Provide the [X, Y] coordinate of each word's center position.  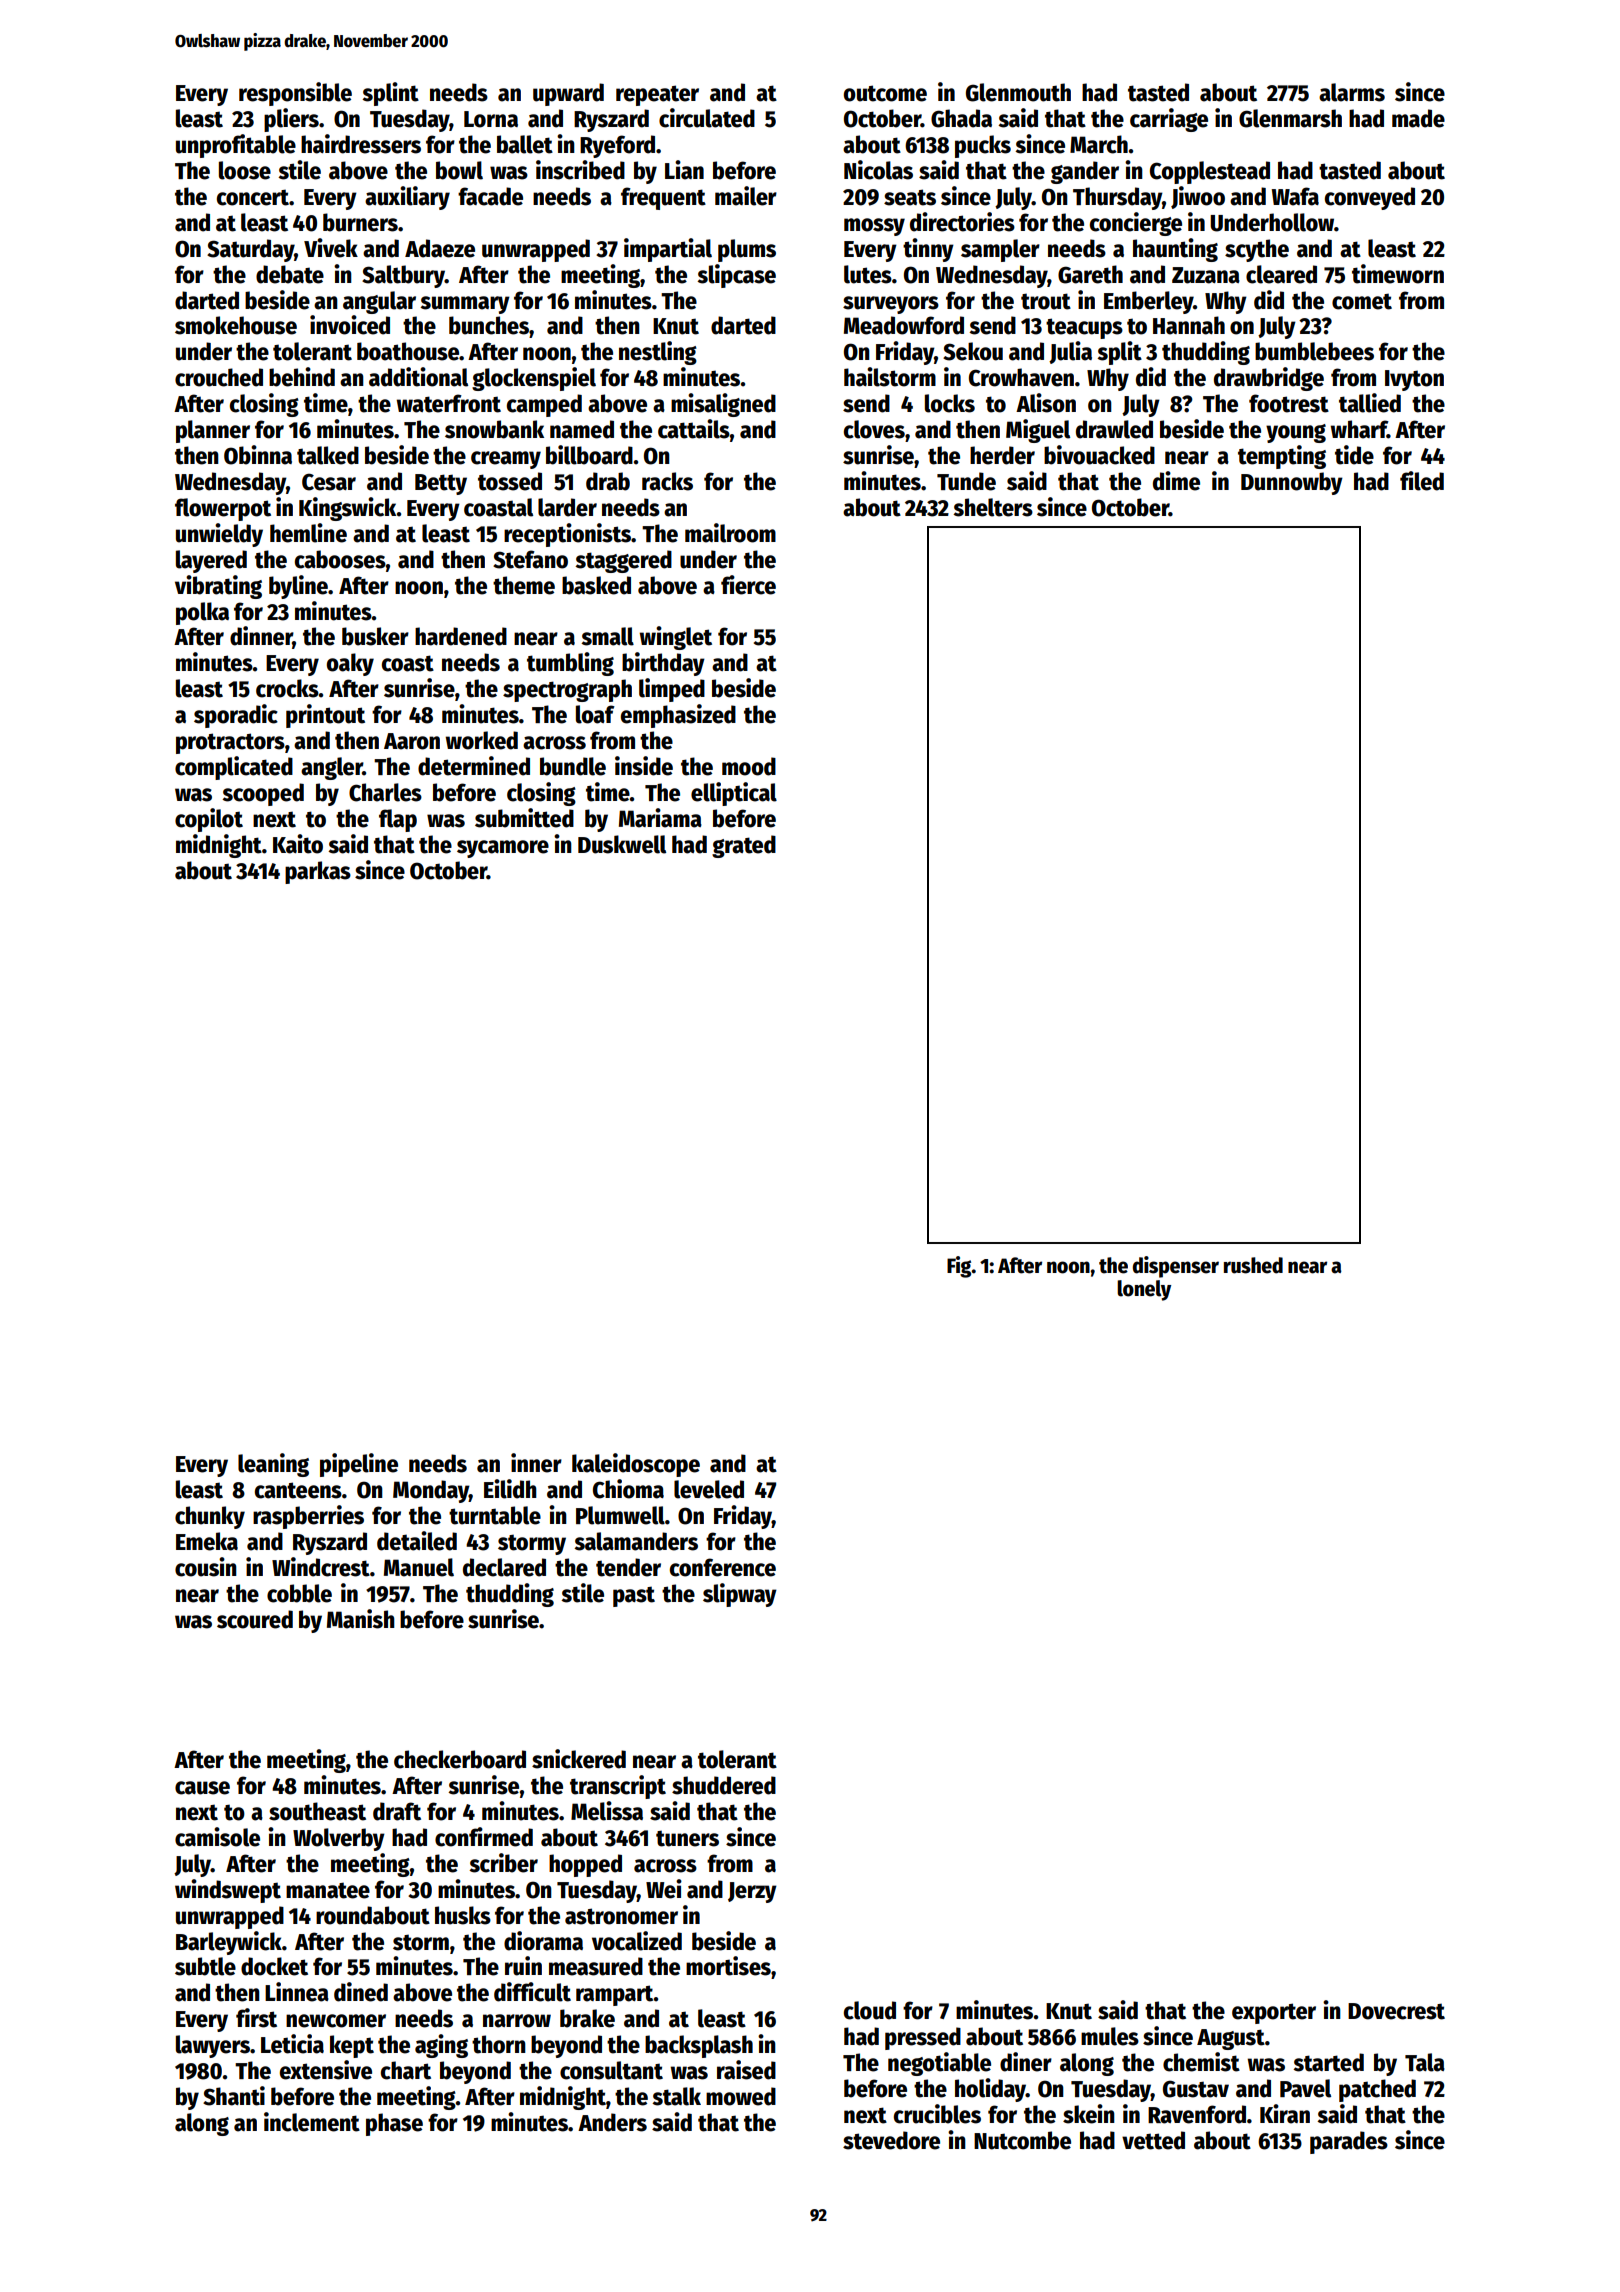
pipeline [359, 1465]
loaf [595, 714]
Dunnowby [1292, 483]
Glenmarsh [1290, 118]
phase [394, 2124]
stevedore [891, 2140]
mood [749, 766]
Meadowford [904, 325]
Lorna [491, 119]
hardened [461, 636]
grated [744, 846]
